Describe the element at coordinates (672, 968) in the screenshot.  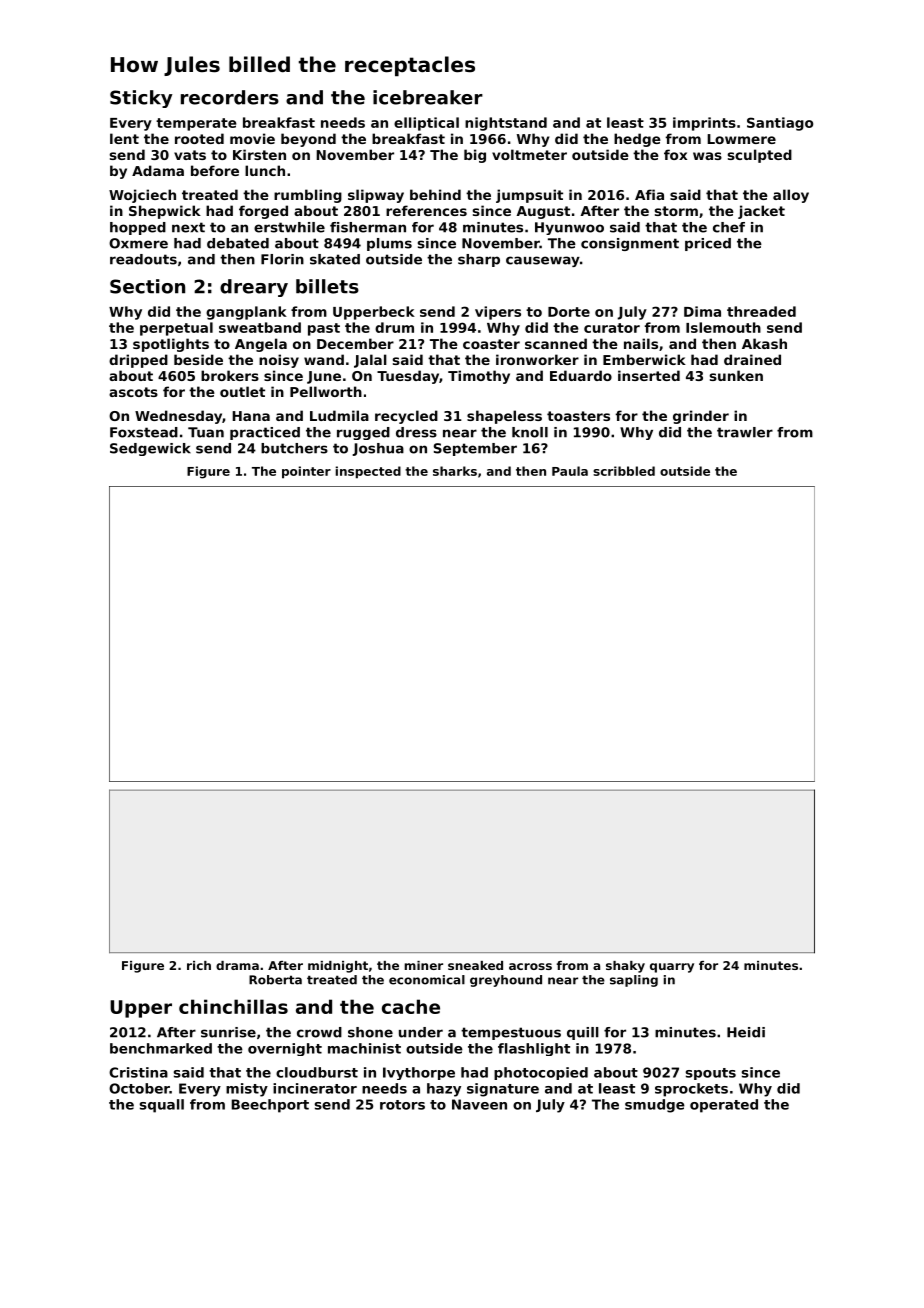
I see `quarry` at that location.
